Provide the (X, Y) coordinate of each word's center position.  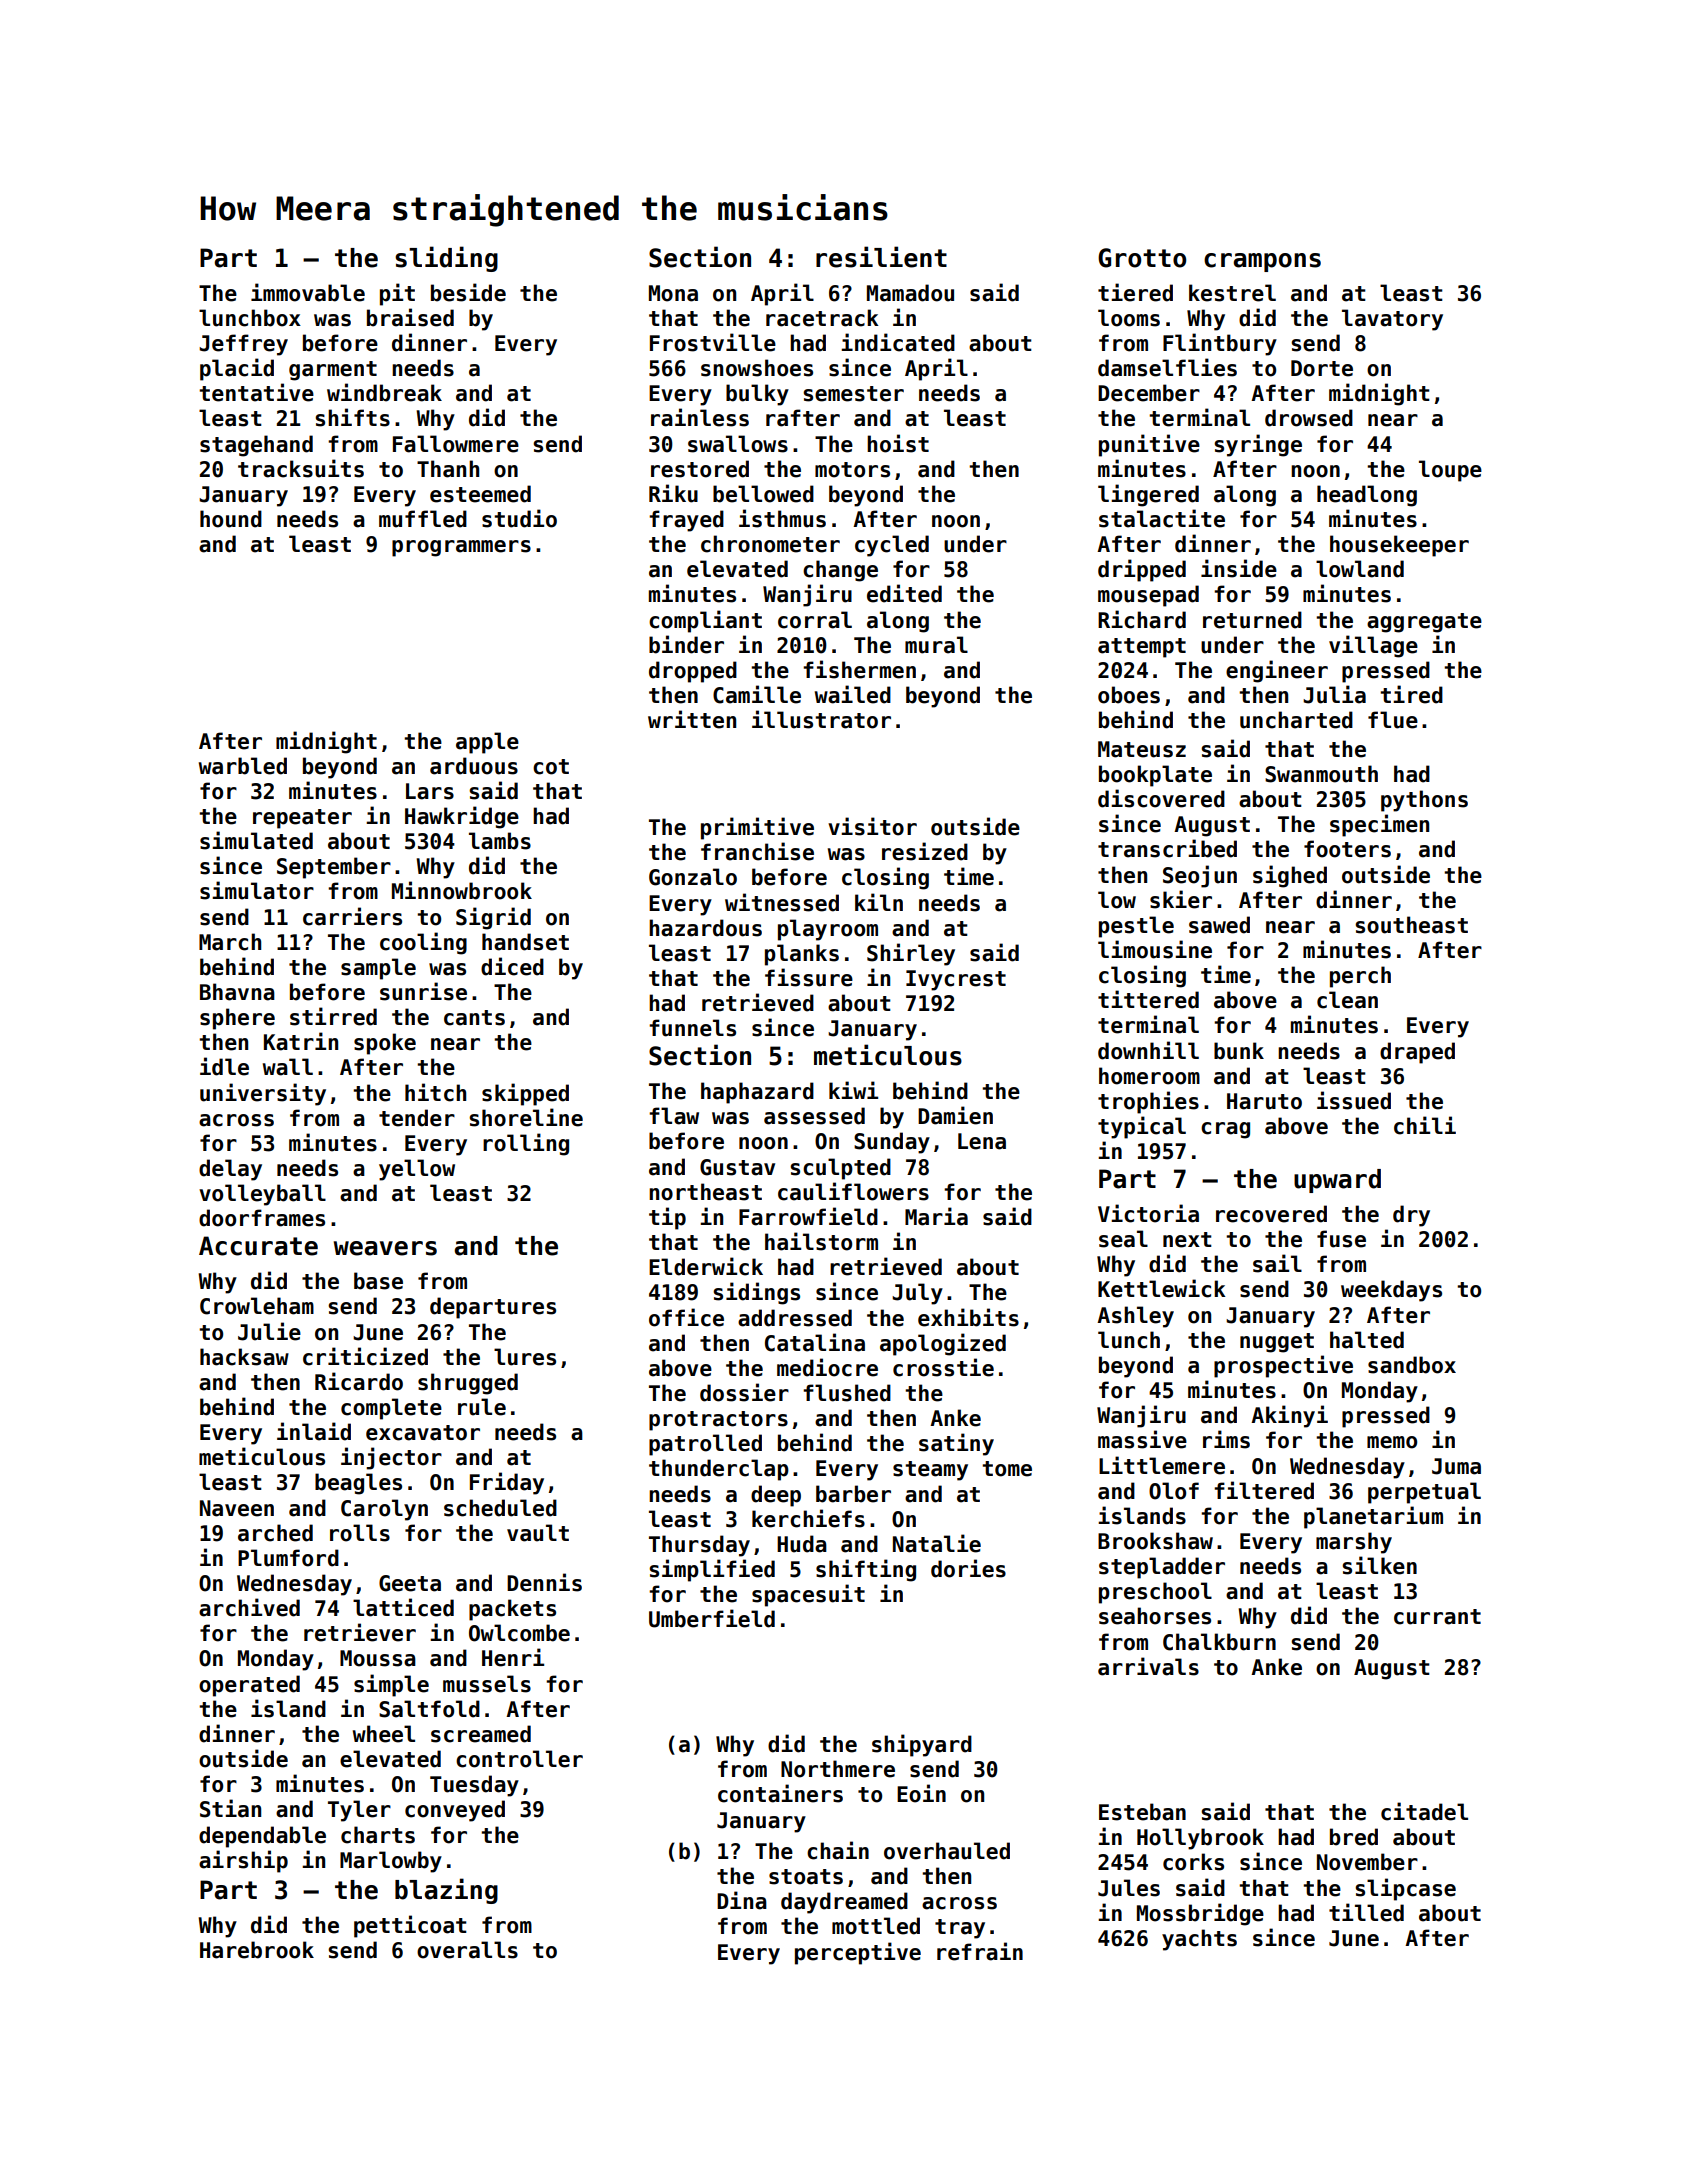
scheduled (500, 1508)
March (230, 942)
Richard (1142, 619)
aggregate (1424, 623)
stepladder (1162, 1568)
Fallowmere (456, 444)
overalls (467, 1950)
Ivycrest (956, 980)
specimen (1379, 825)
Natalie (937, 1543)
